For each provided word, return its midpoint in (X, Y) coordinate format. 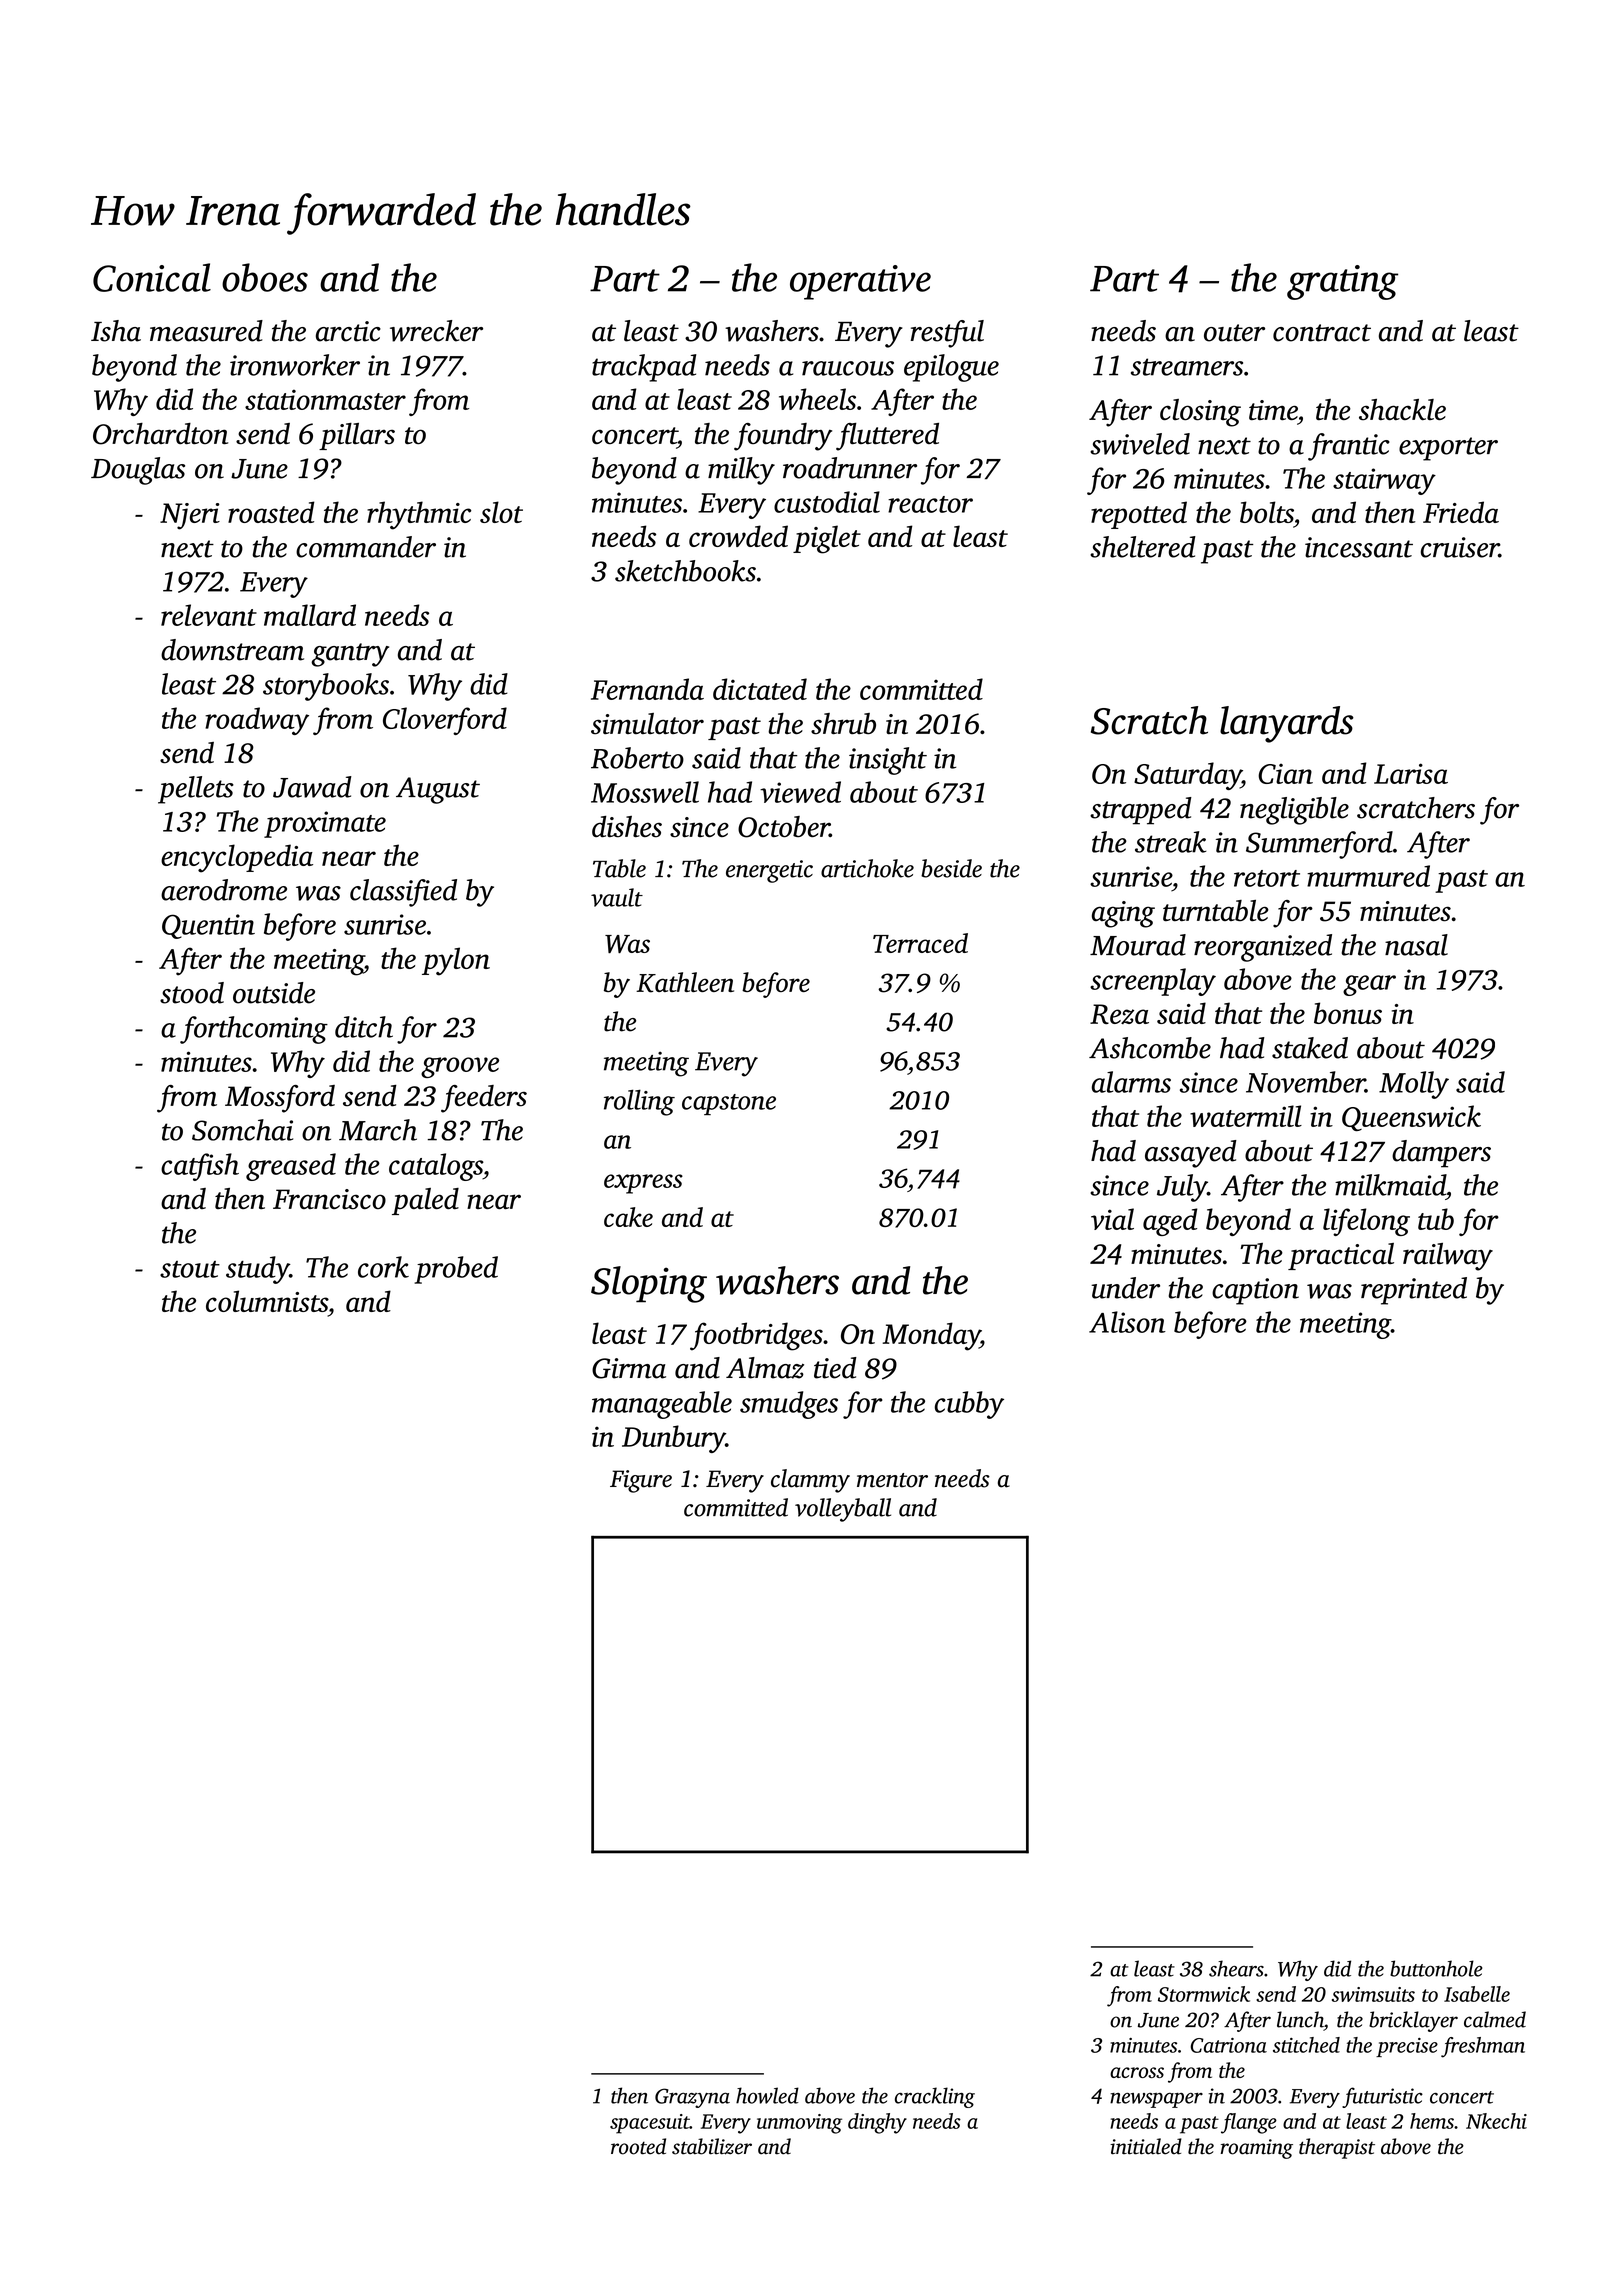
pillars (357, 436)
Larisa (1411, 773)
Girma (629, 1368)
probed (456, 1270)
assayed (1191, 1154)
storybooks (326, 687)
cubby (969, 1405)
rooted (638, 2146)
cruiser (1460, 547)
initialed (1146, 2146)
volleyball (843, 1510)
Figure (641, 1481)
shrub (843, 724)
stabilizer (712, 2146)
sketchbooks (685, 571)
